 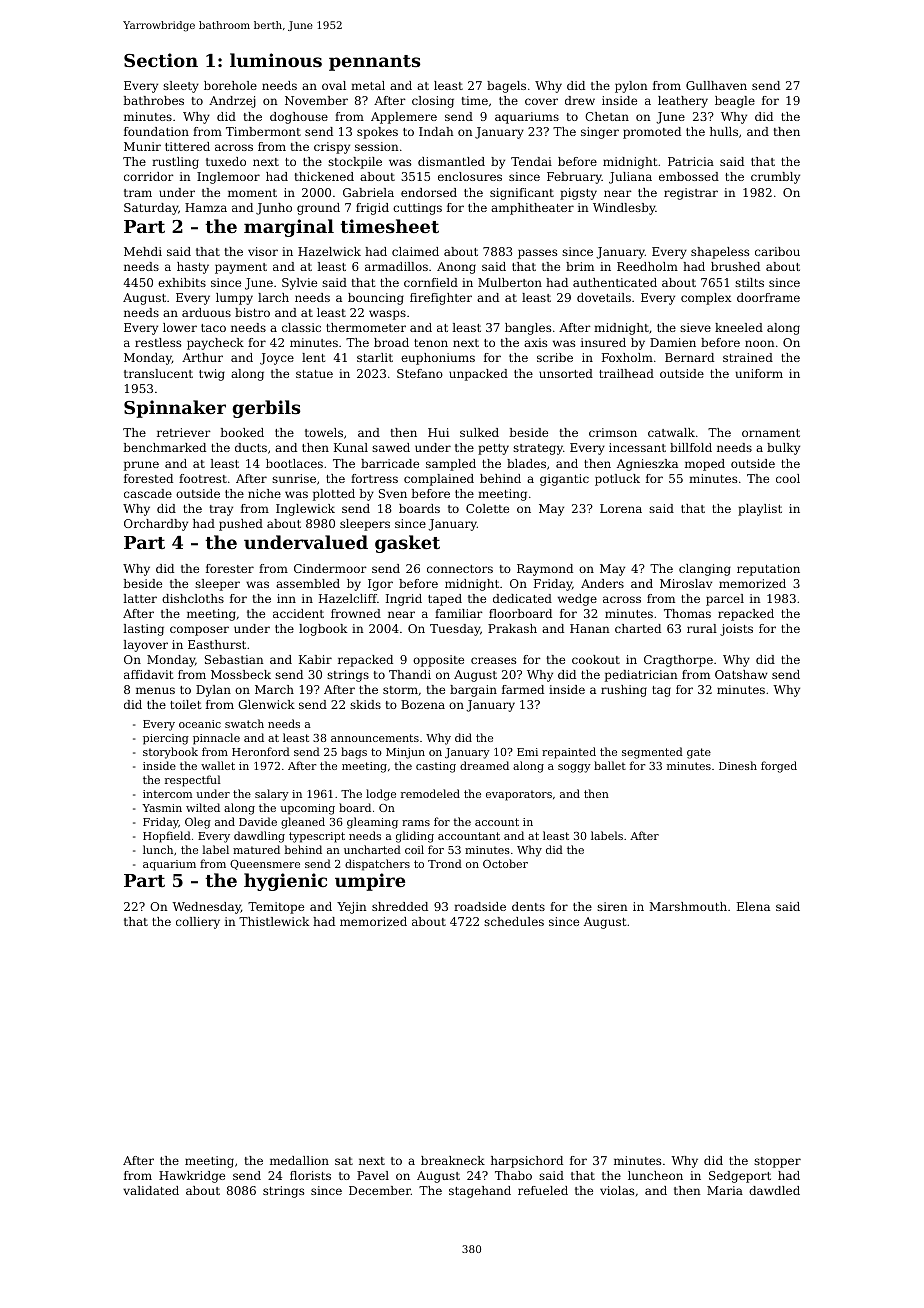 I want to click on sawed, so click(x=391, y=447).
